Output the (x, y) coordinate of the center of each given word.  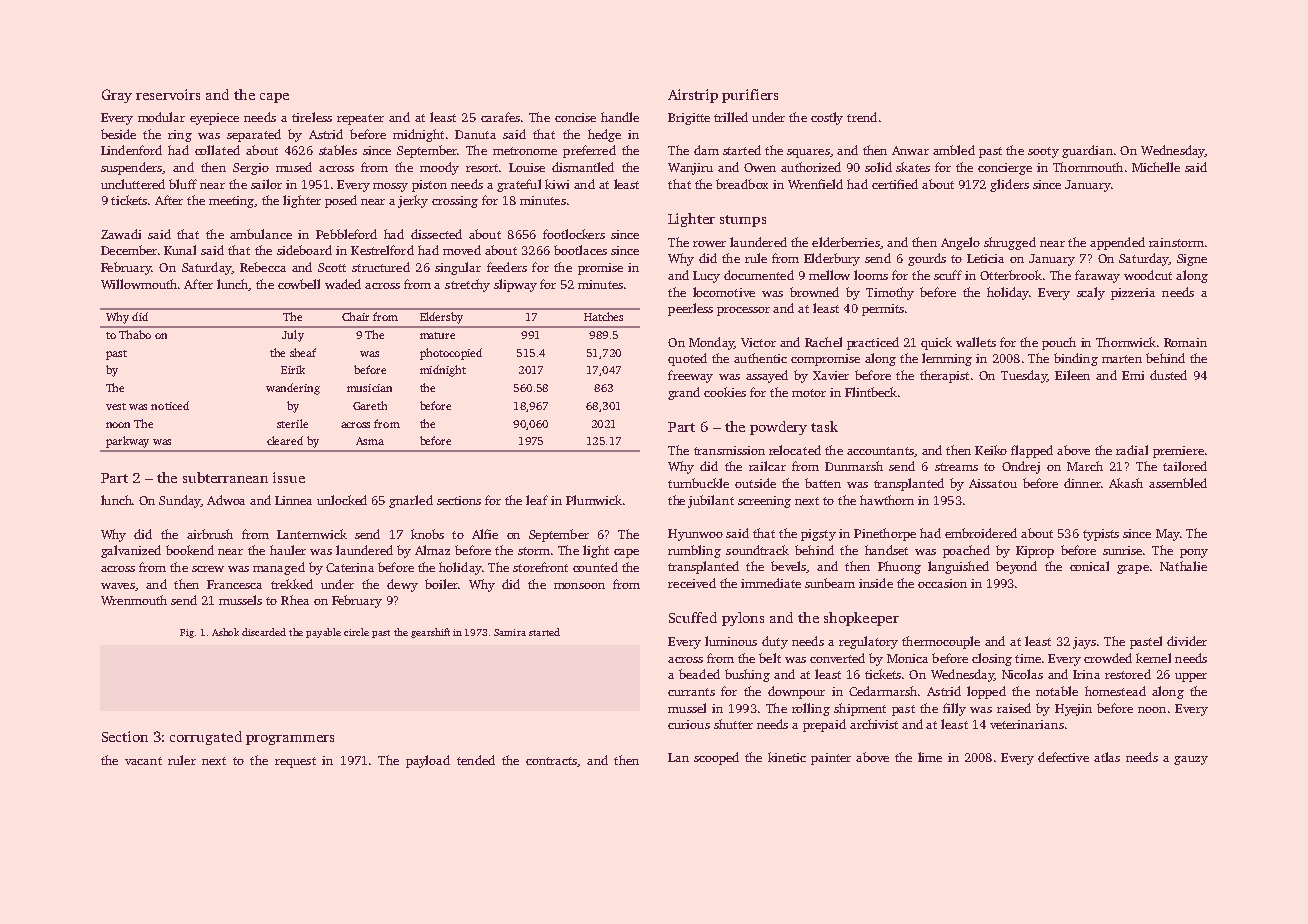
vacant (143, 761)
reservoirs (168, 94)
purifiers (750, 96)
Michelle (1156, 167)
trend (862, 117)
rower (709, 244)
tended (476, 760)
